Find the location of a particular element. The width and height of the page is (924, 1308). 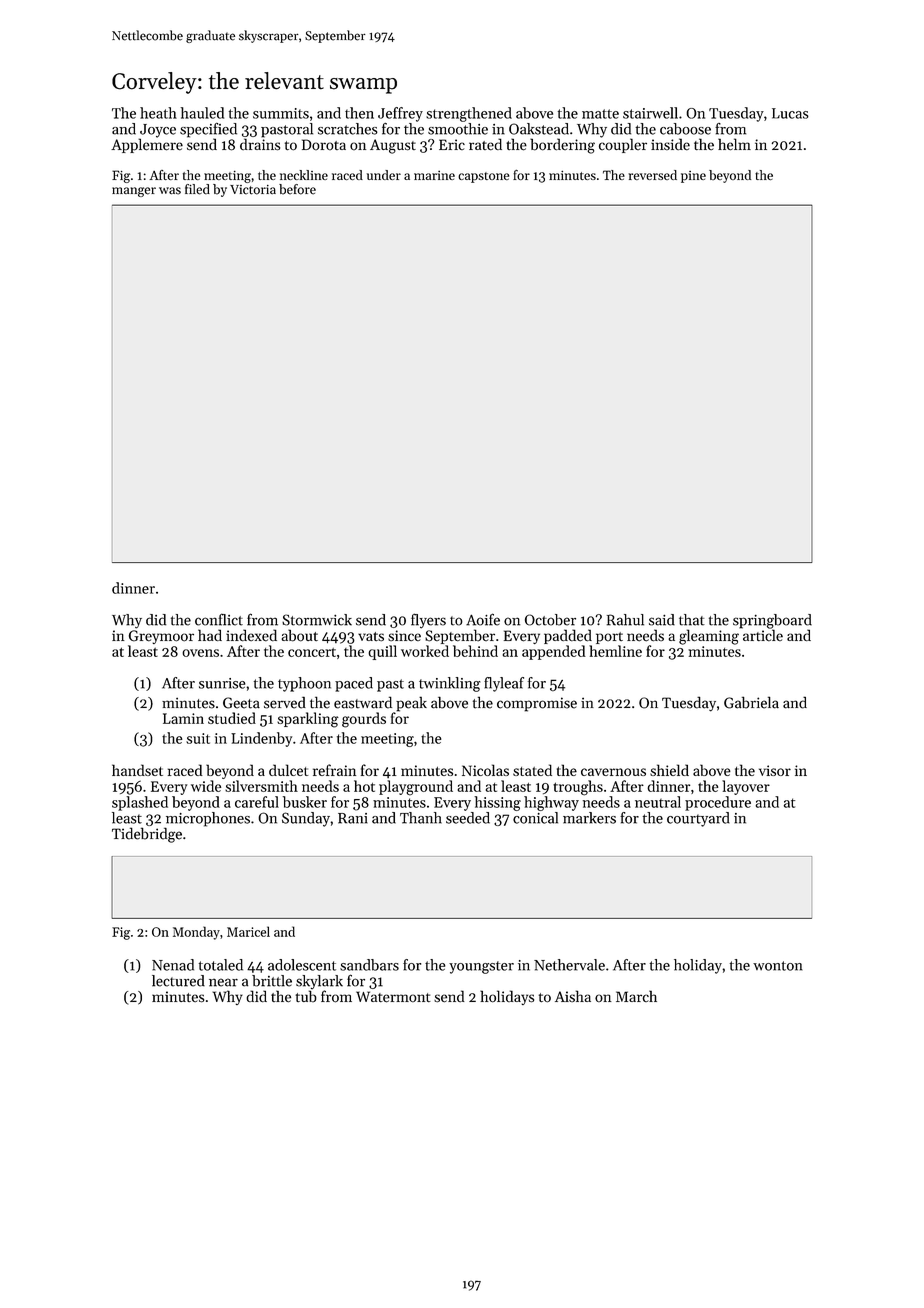

conflict is located at coordinates (219, 619).
